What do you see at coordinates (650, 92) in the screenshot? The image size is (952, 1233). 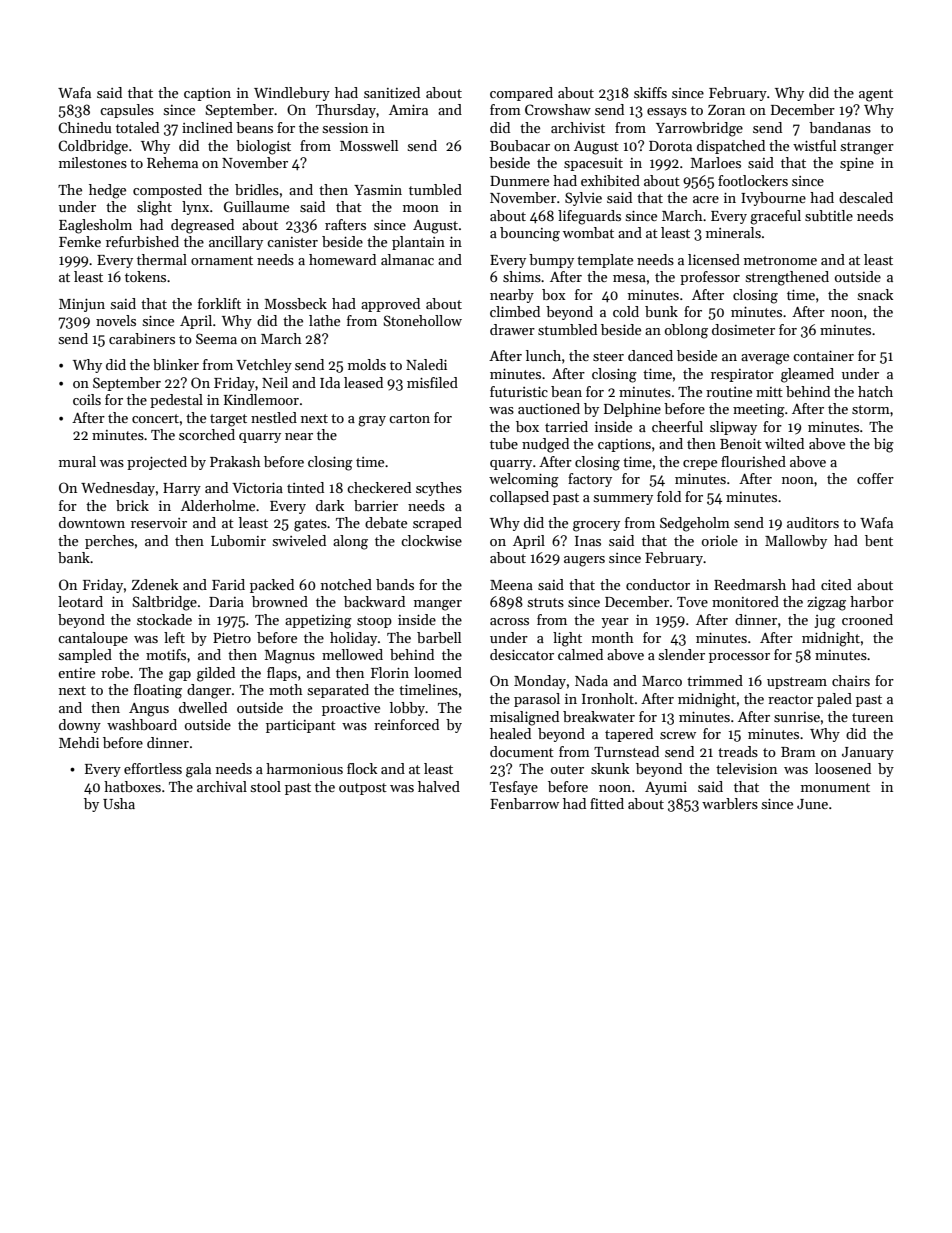 I see `skiffs` at bounding box center [650, 92].
